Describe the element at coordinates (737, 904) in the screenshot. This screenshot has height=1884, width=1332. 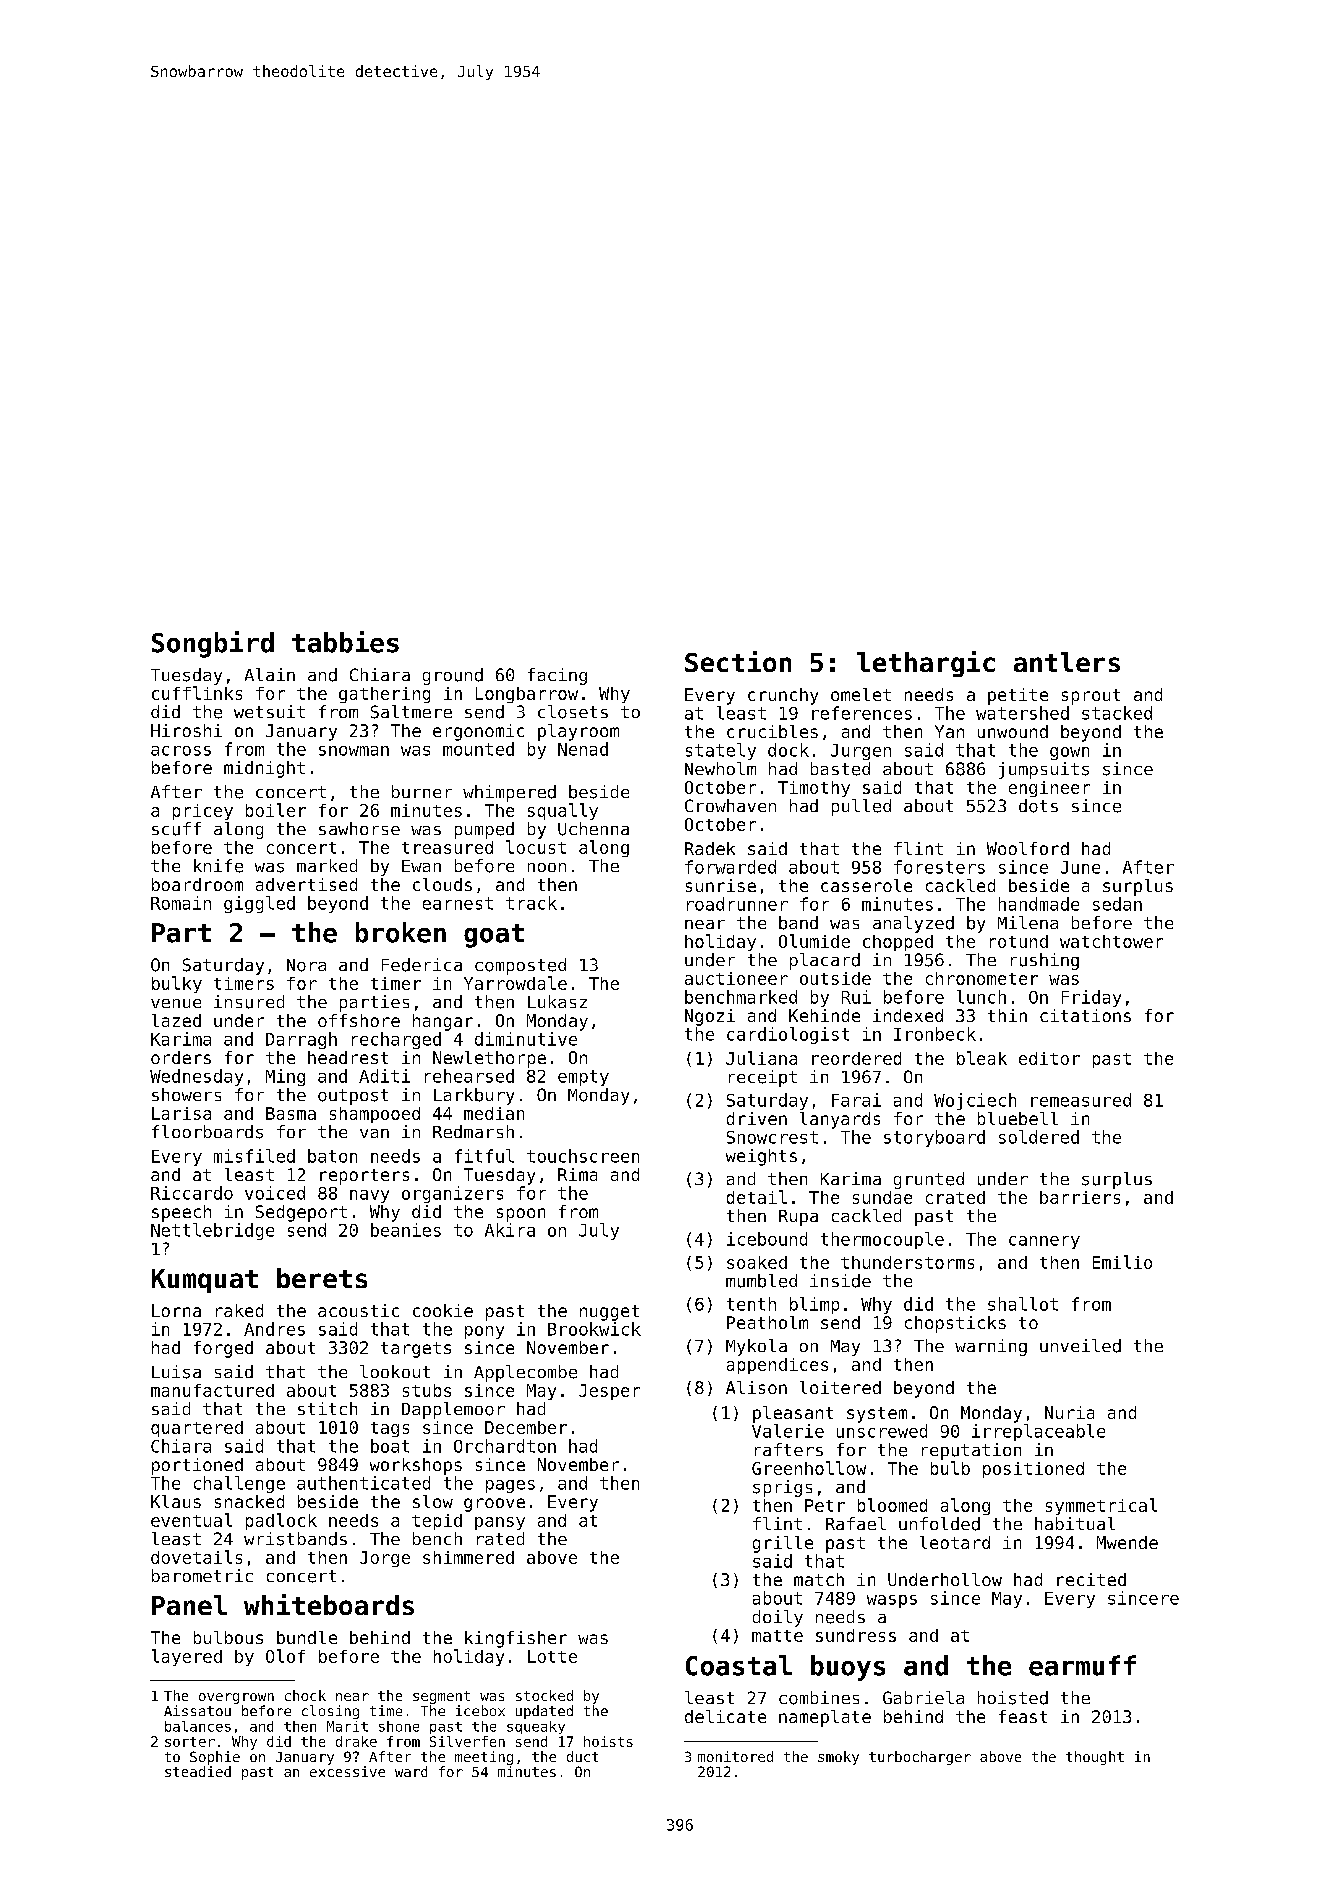
I see `roadrunner` at that location.
